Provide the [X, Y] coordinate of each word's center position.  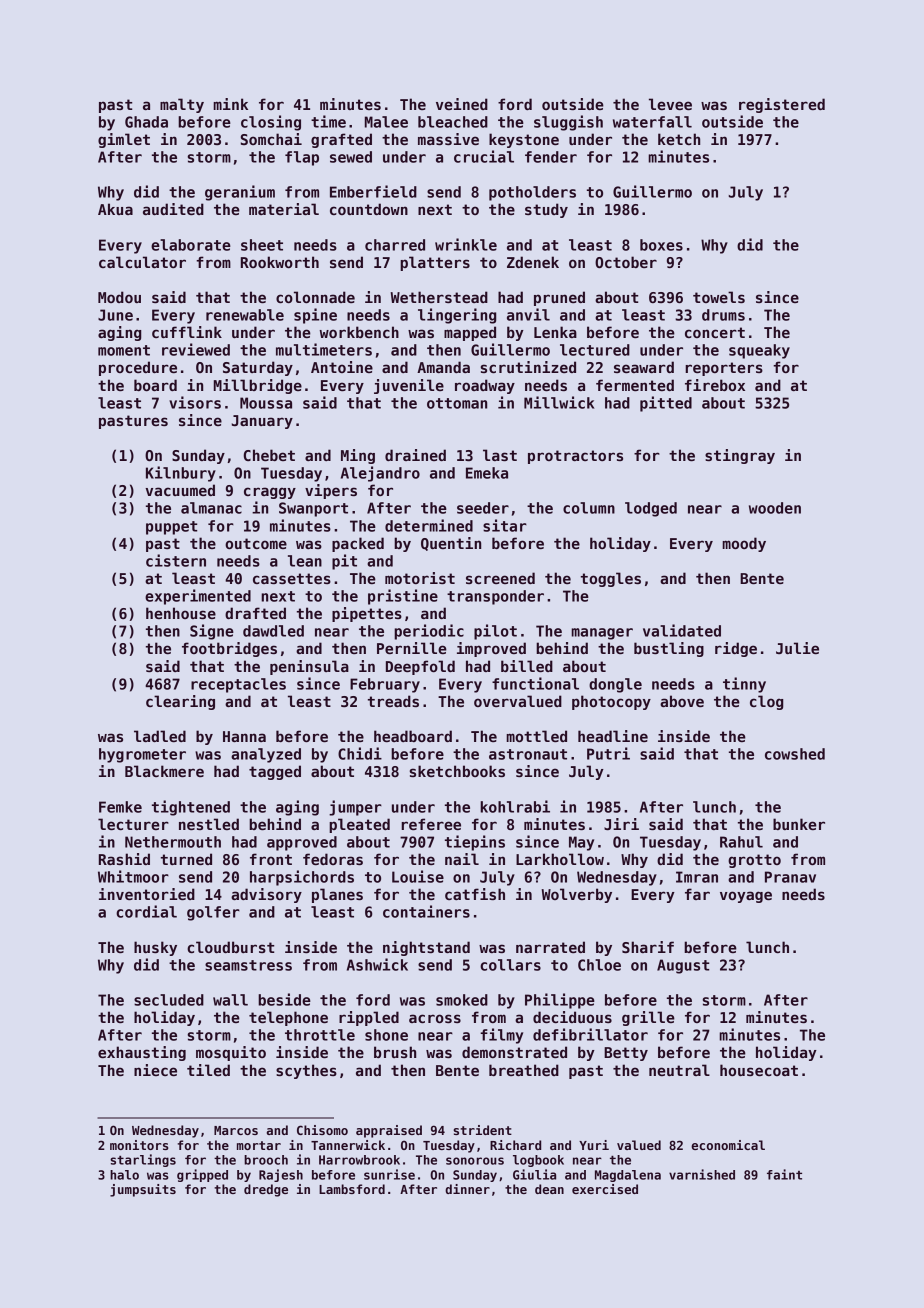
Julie [797, 648]
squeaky [759, 351]
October [626, 262]
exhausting [142, 1053]
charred [395, 245]
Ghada [146, 122]
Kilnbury [181, 474]
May [581, 843]
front [271, 859]
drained [415, 455]
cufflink [187, 332]
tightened [191, 808]
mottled [536, 736]
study [546, 210]
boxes [661, 245]
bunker [799, 824]
